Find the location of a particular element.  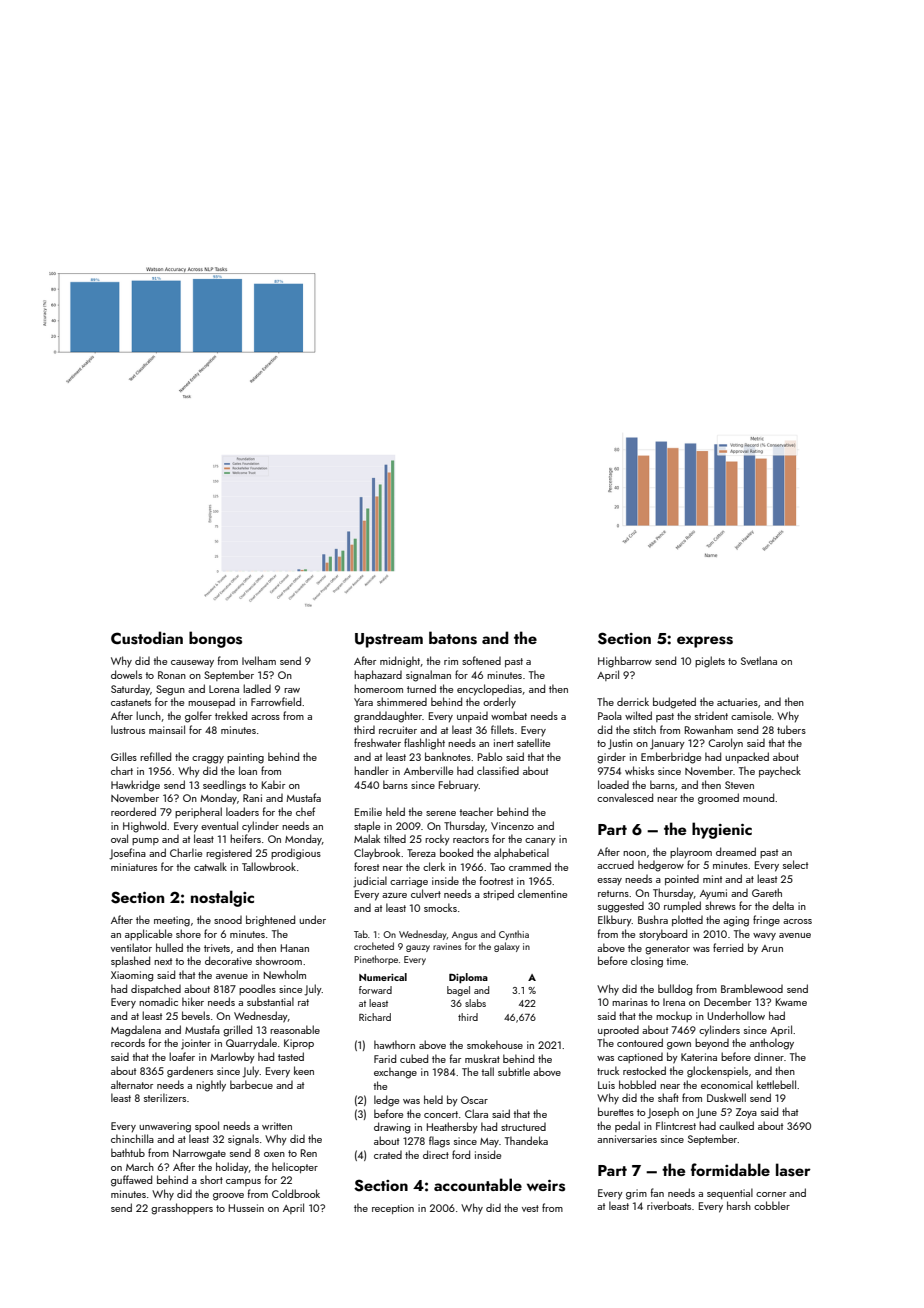

Custodian is located at coordinates (147, 638).
